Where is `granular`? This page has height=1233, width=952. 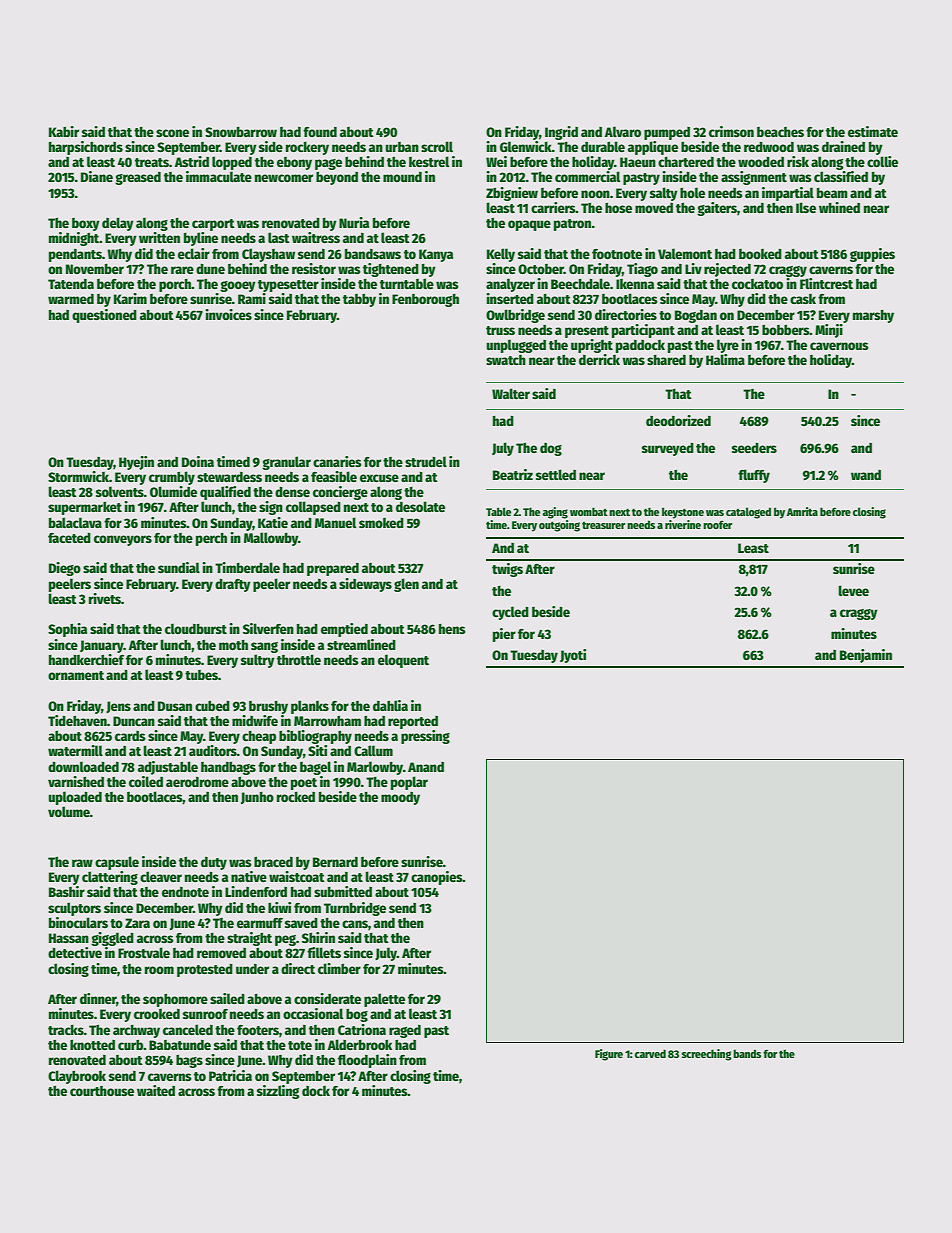
granular is located at coordinates (286, 463).
